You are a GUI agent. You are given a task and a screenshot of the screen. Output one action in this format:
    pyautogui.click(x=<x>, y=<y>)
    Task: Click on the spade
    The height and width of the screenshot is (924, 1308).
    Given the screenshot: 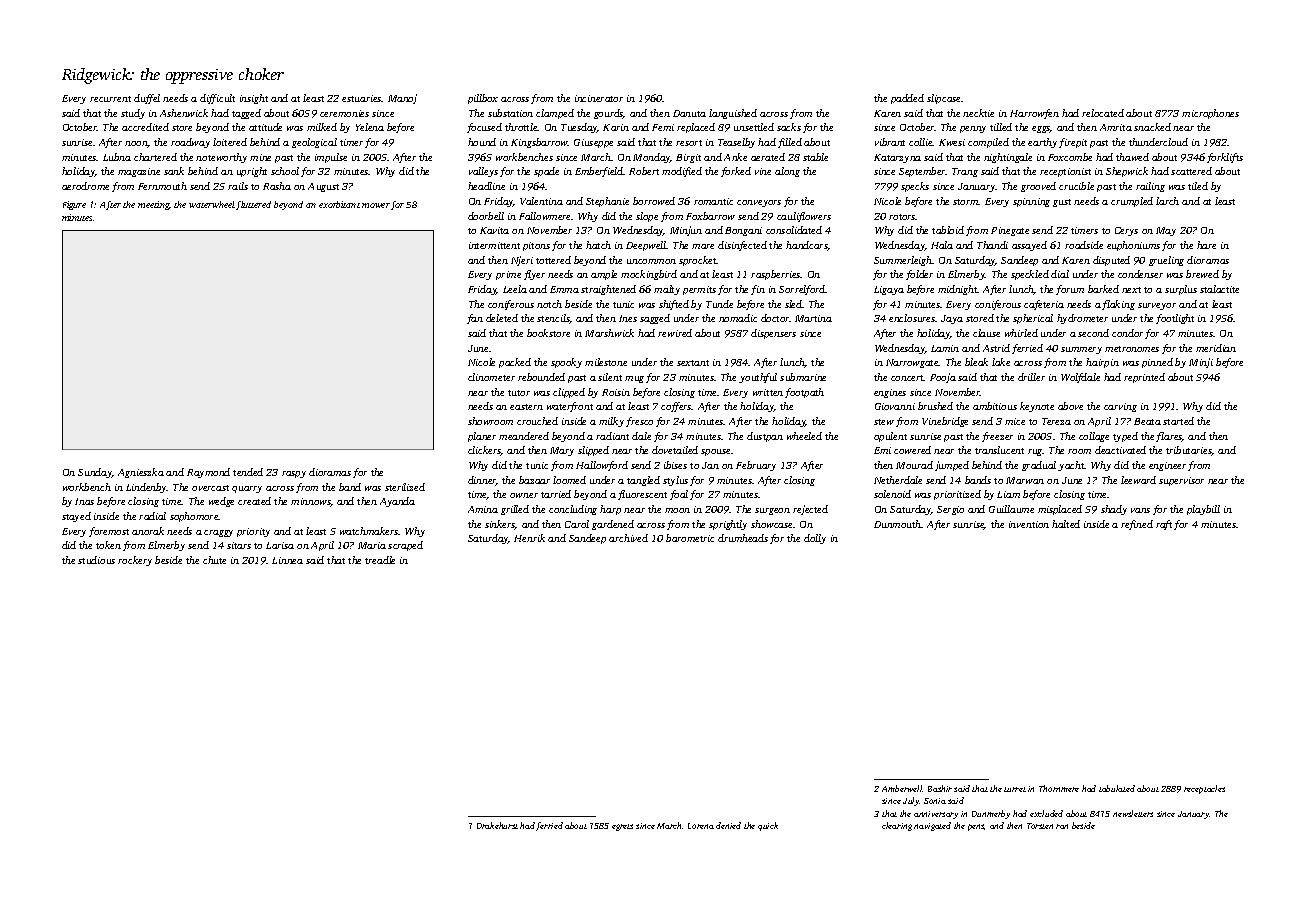 What is the action you would take?
    pyautogui.click(x=546, y=172)
